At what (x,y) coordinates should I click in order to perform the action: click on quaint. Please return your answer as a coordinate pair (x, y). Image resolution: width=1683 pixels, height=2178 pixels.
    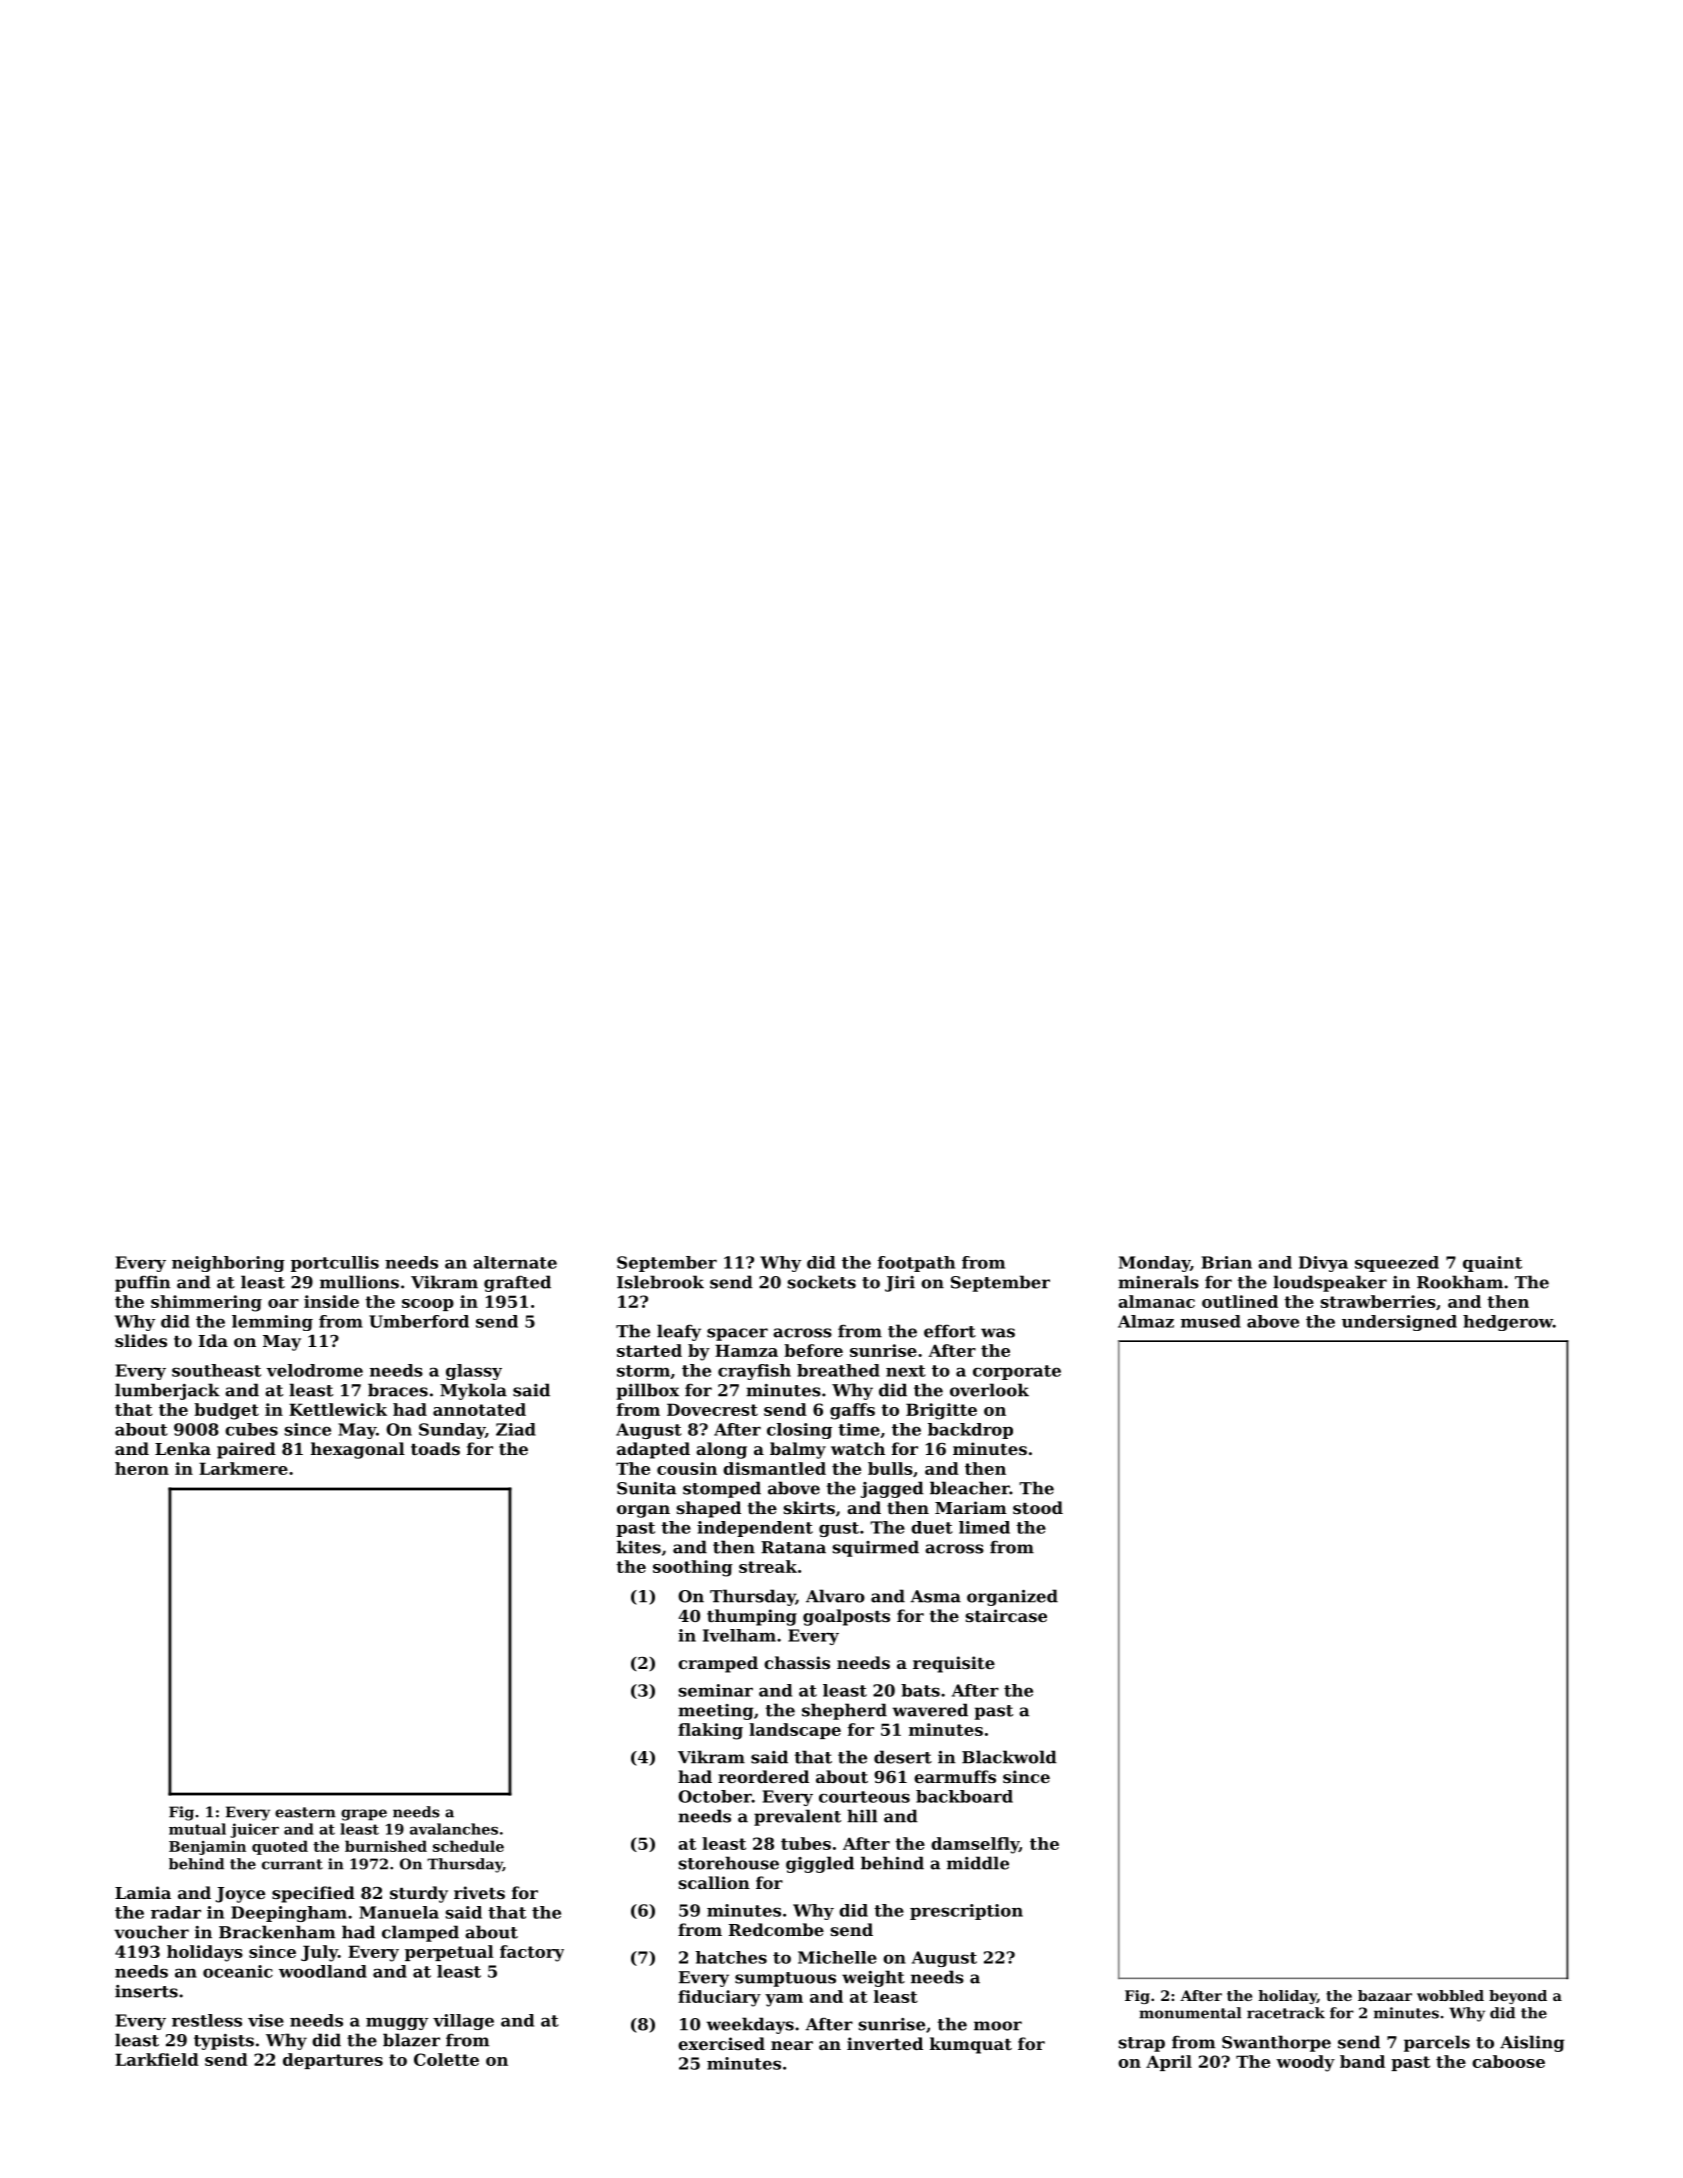
    Looking at the image, I should click on (1492, 1264).
